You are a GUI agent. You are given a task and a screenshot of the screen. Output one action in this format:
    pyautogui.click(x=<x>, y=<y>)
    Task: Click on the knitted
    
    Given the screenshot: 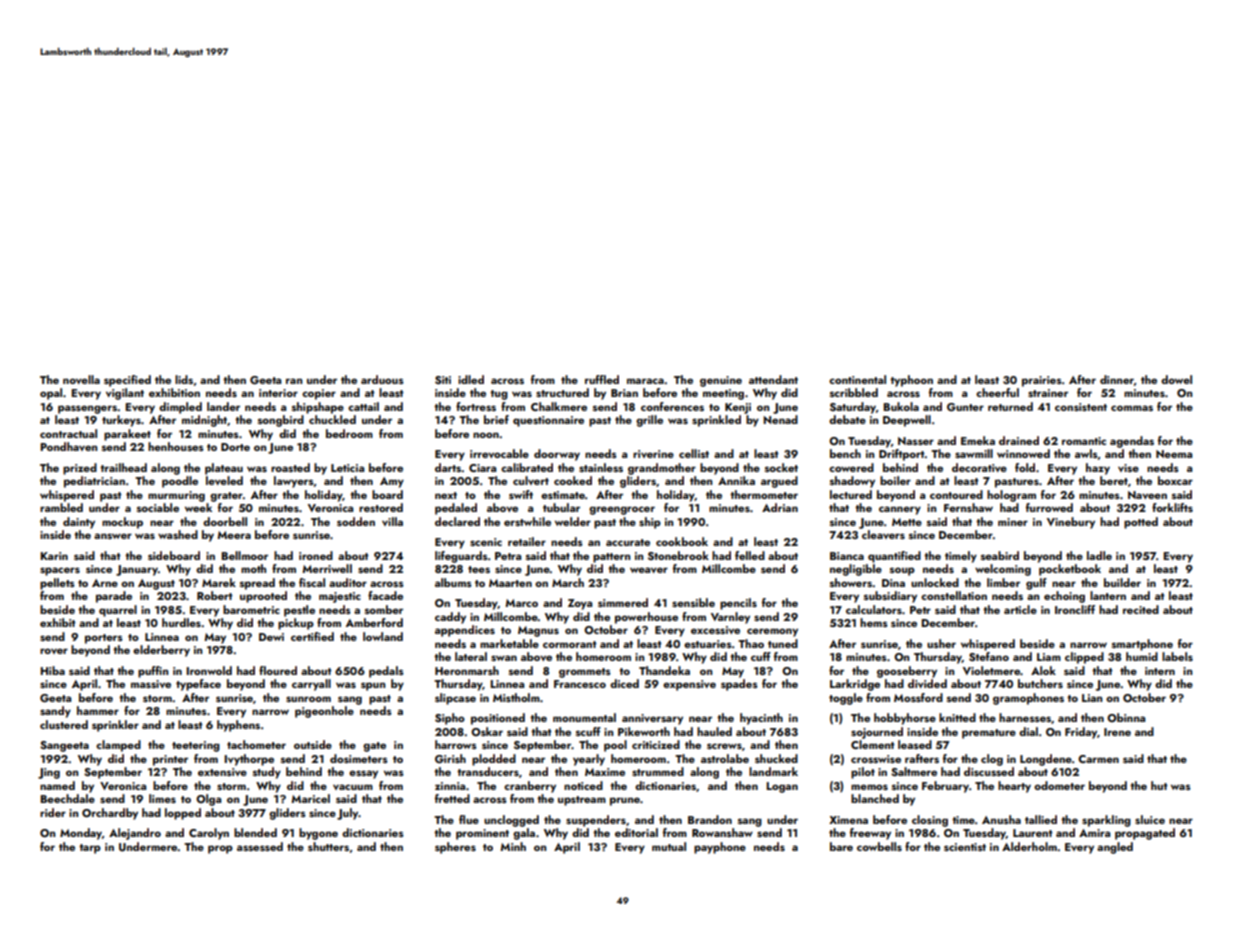 What is the action you would take?
    pyautogui.click(x=957, y=717)
